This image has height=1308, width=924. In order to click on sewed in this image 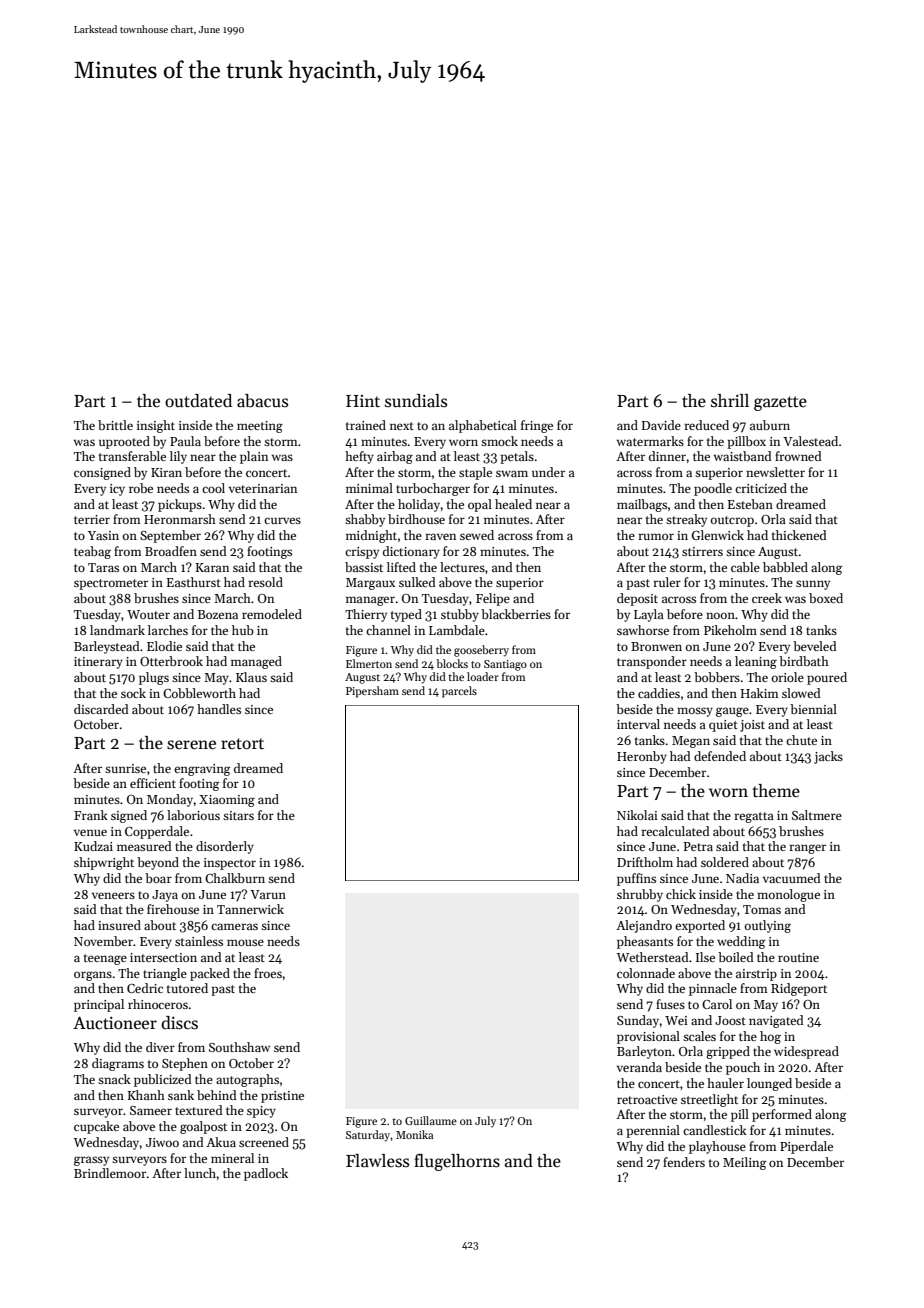, I will do `click(477, 535)`.
